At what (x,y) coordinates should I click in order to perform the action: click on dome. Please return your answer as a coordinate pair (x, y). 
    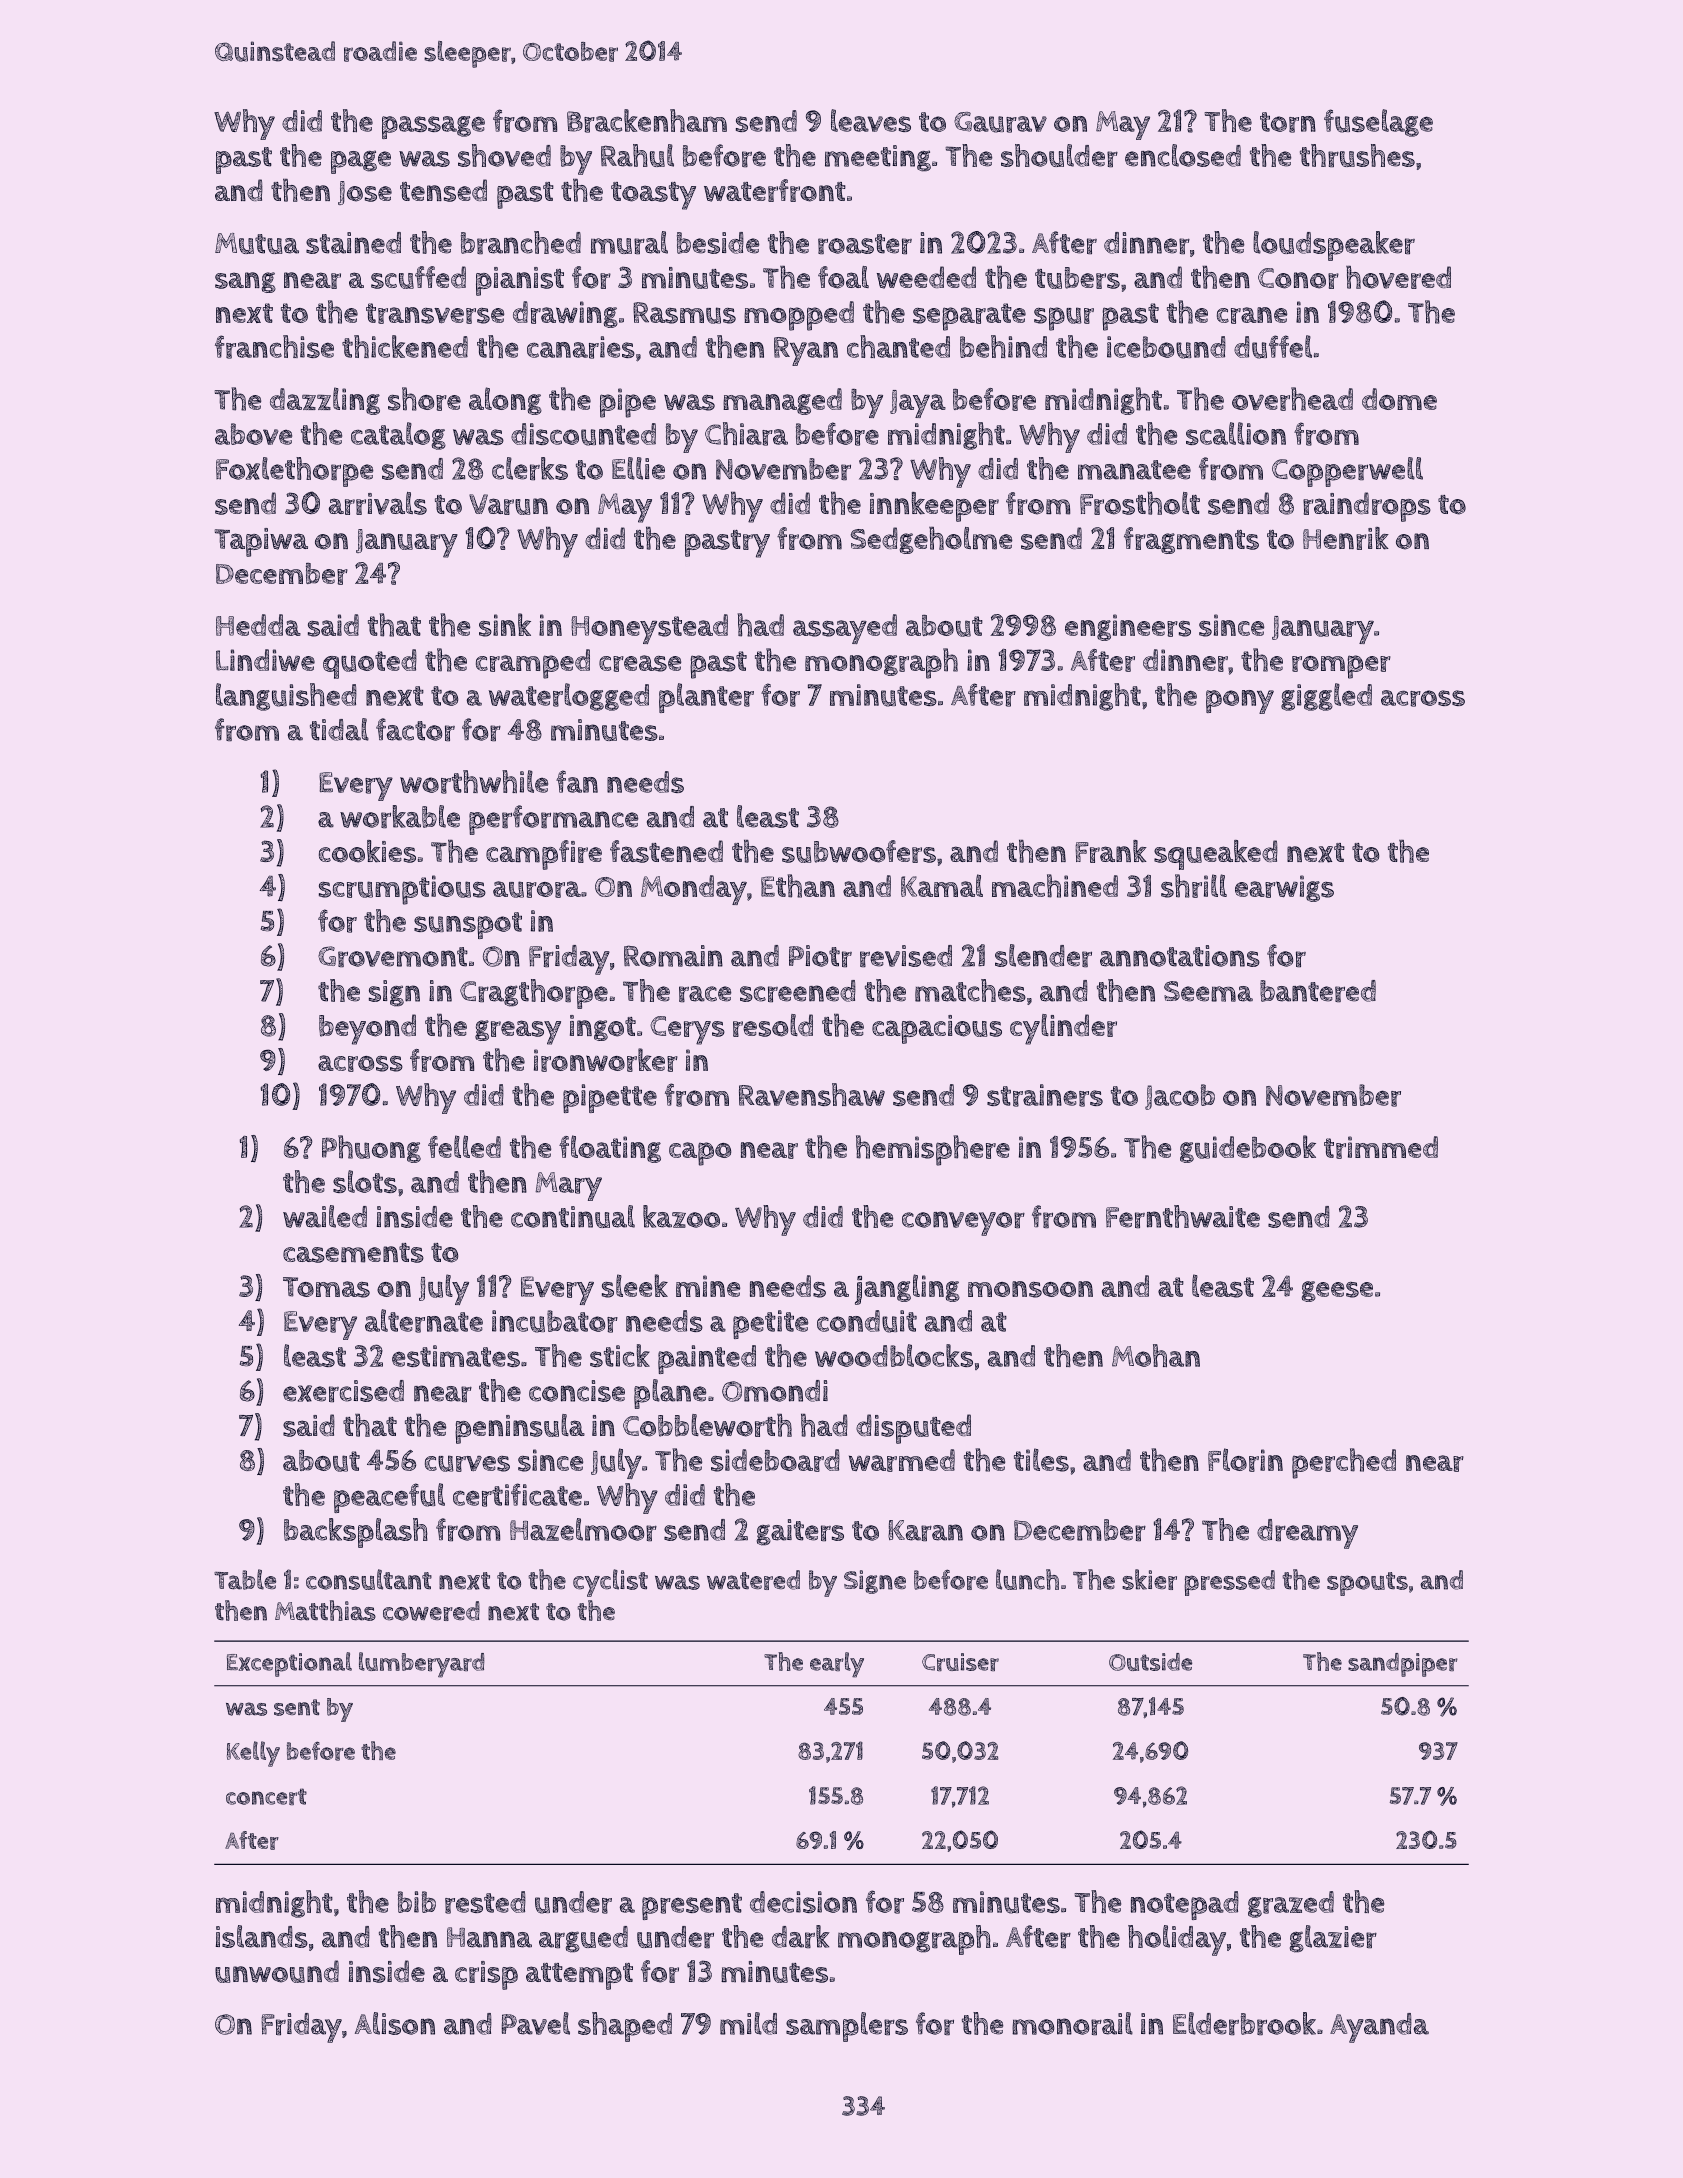
    Looking at the image, I should click on (1399, 399).
